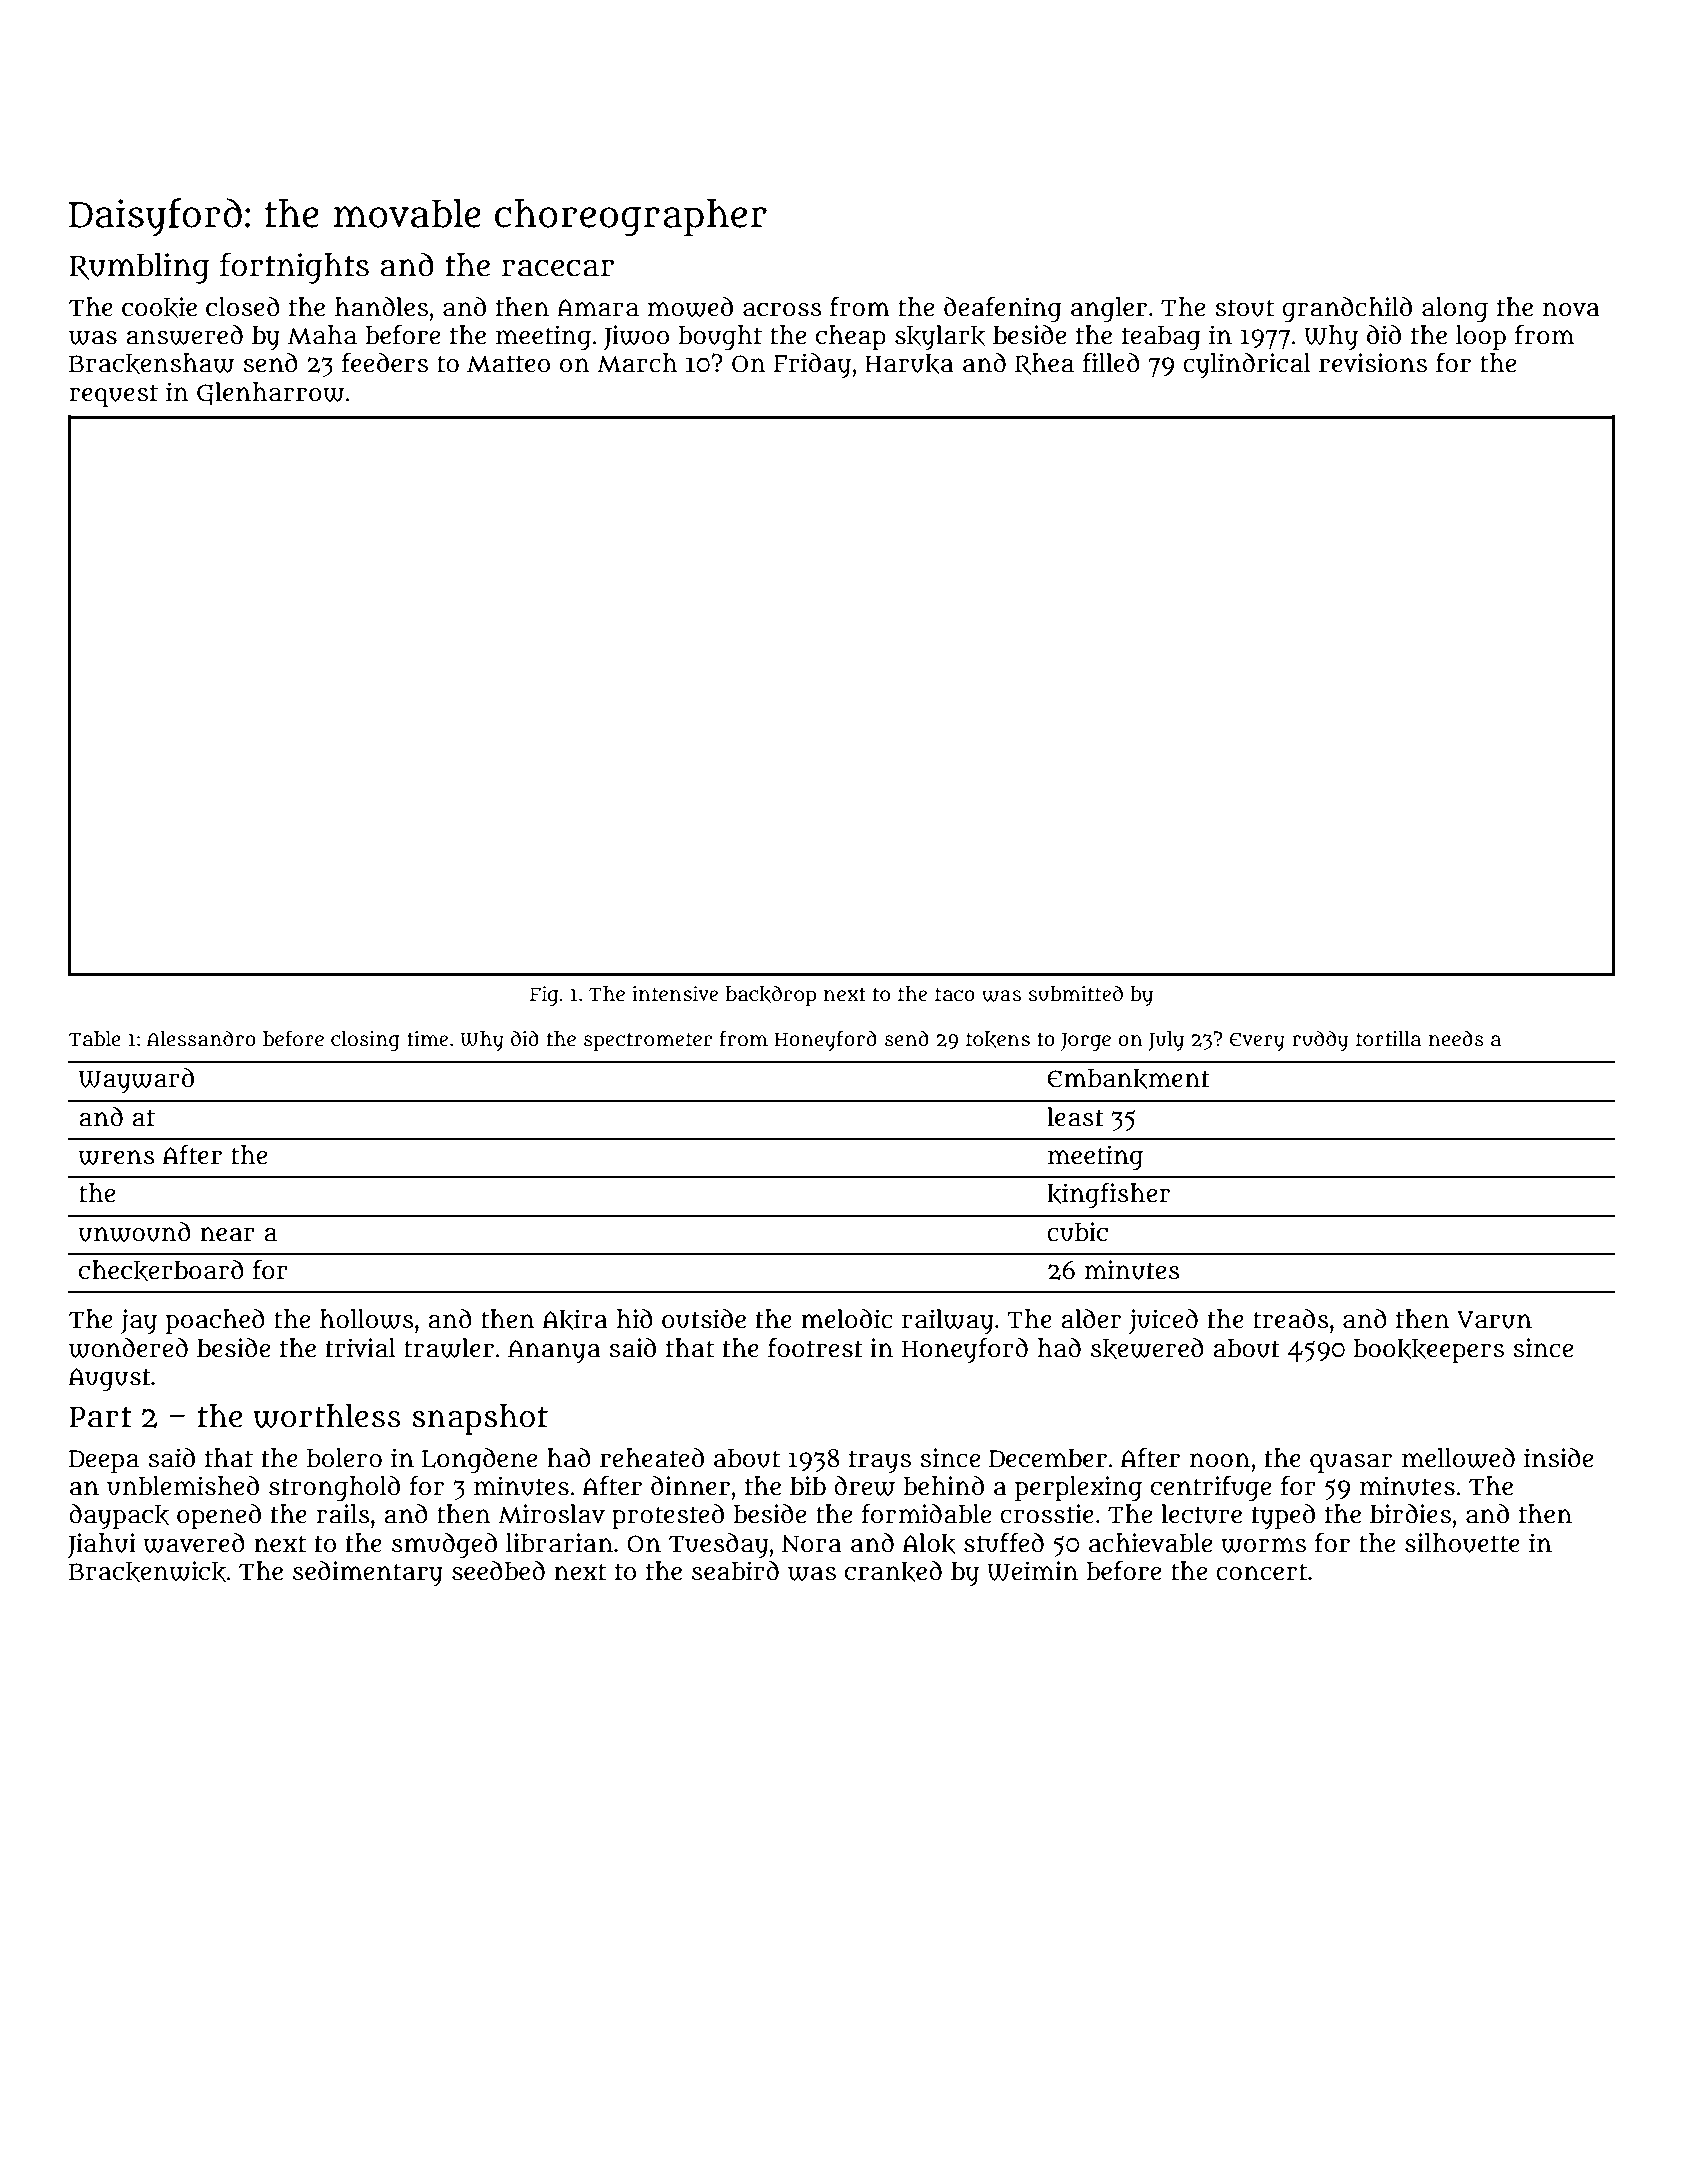  I want to click on racecar, so click(558, 268).
